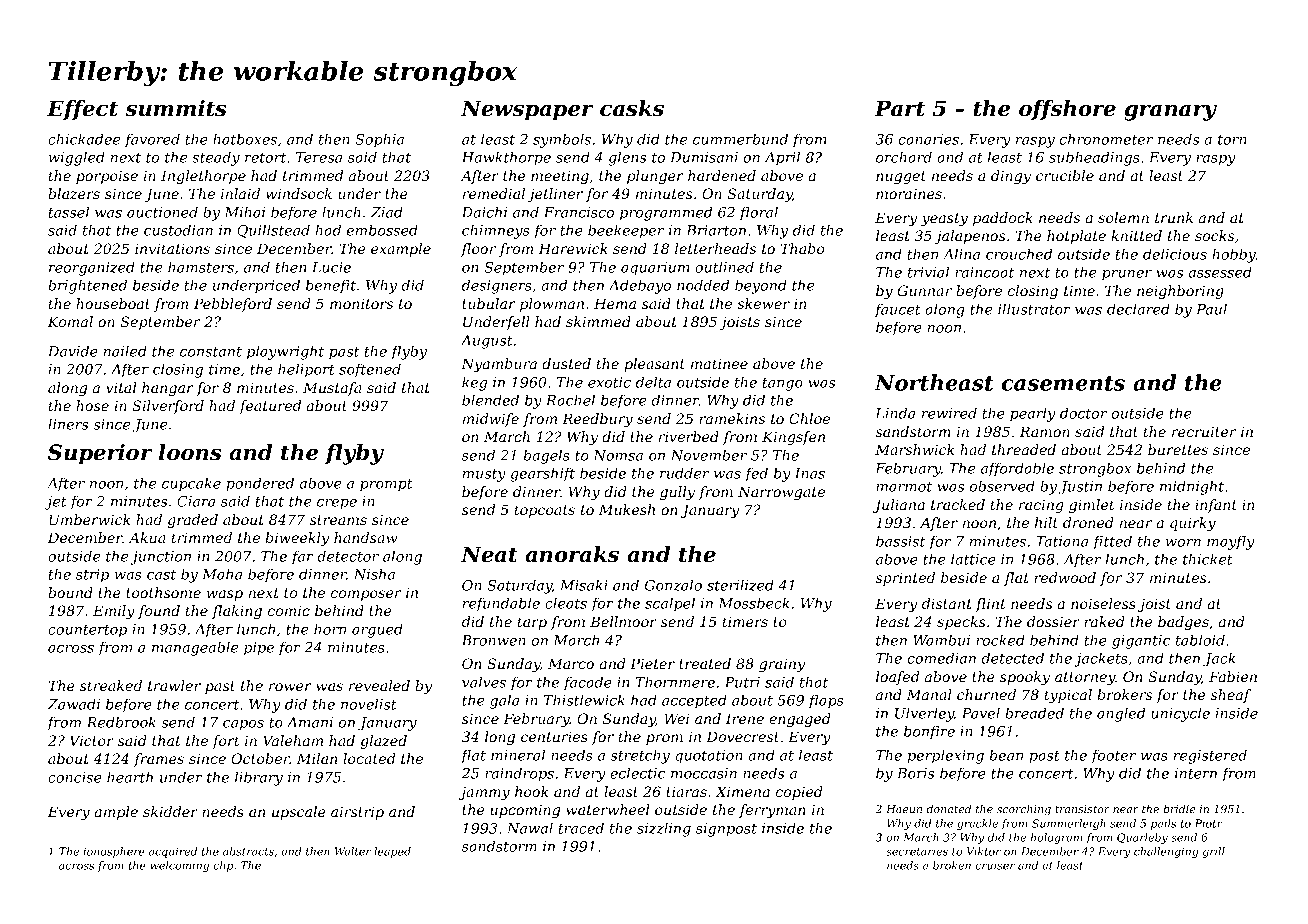 This screenshot has height=924, width=1308. Describe the element at coordinates (392, 852) in the screenshot. I see `leaped` at that location.
